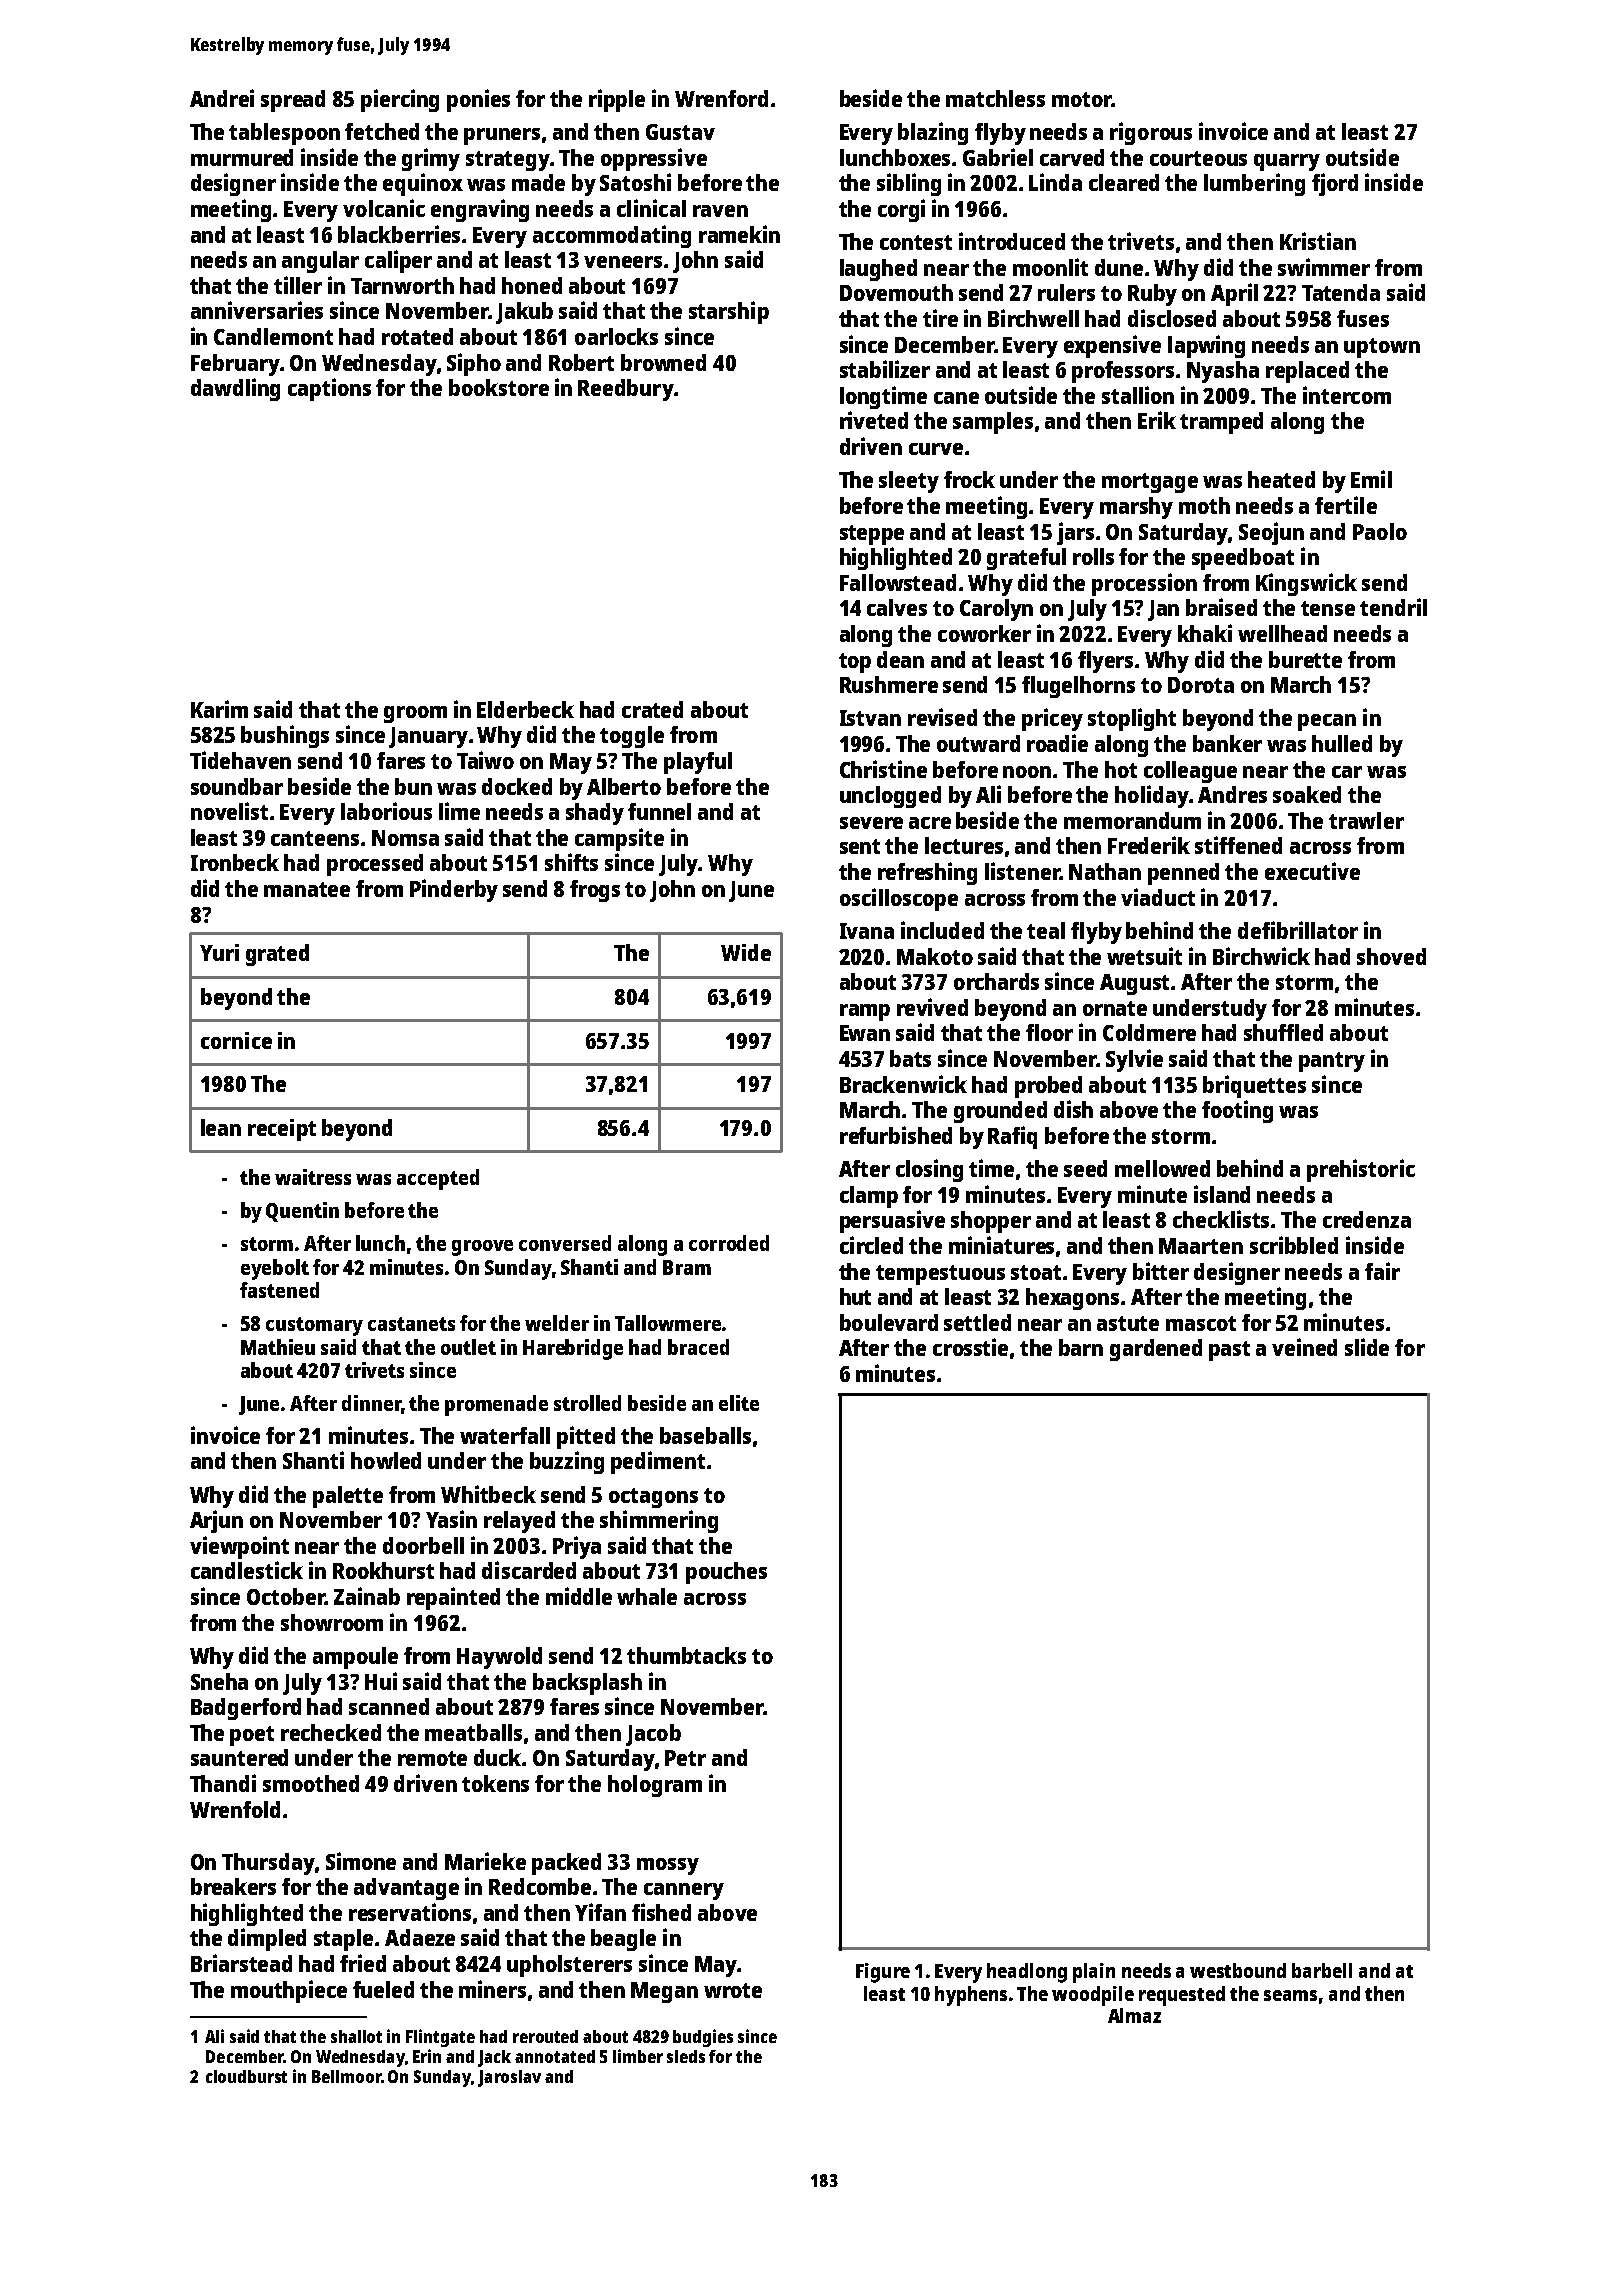 The image size is (1620, 2292). I want to click on Jaroslav, so click(509, 2078).
